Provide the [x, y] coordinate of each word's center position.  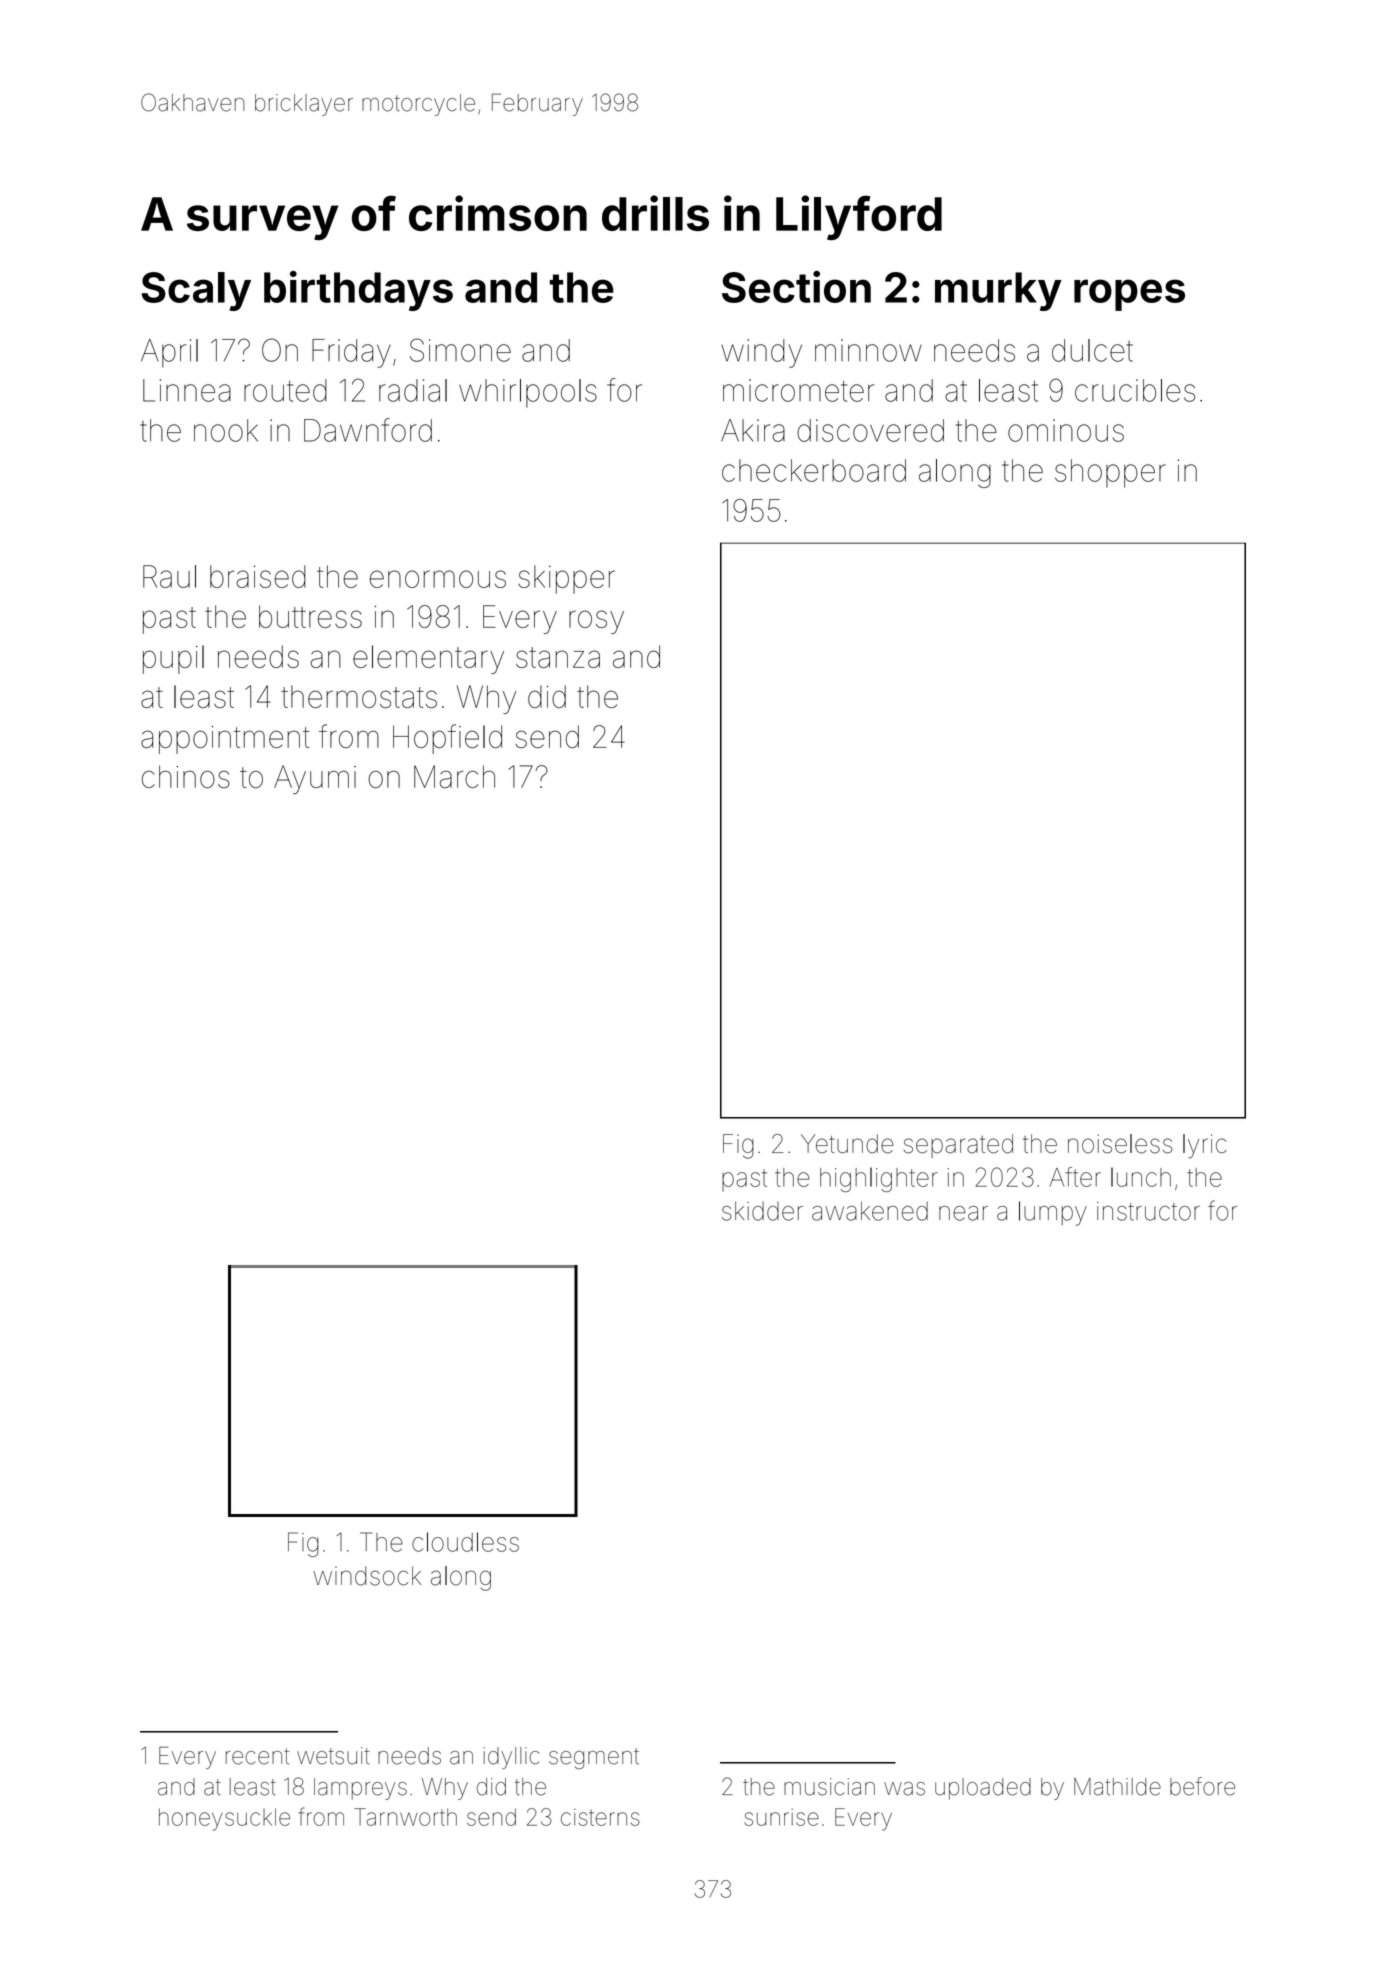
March [454, 776]
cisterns [600, 1817]
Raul [169, 576]
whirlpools [528, 393]
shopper [1110, 473]
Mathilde [1117, 1787]
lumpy [1053, 1213]
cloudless [465, 1542]
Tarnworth [405, 1817]
